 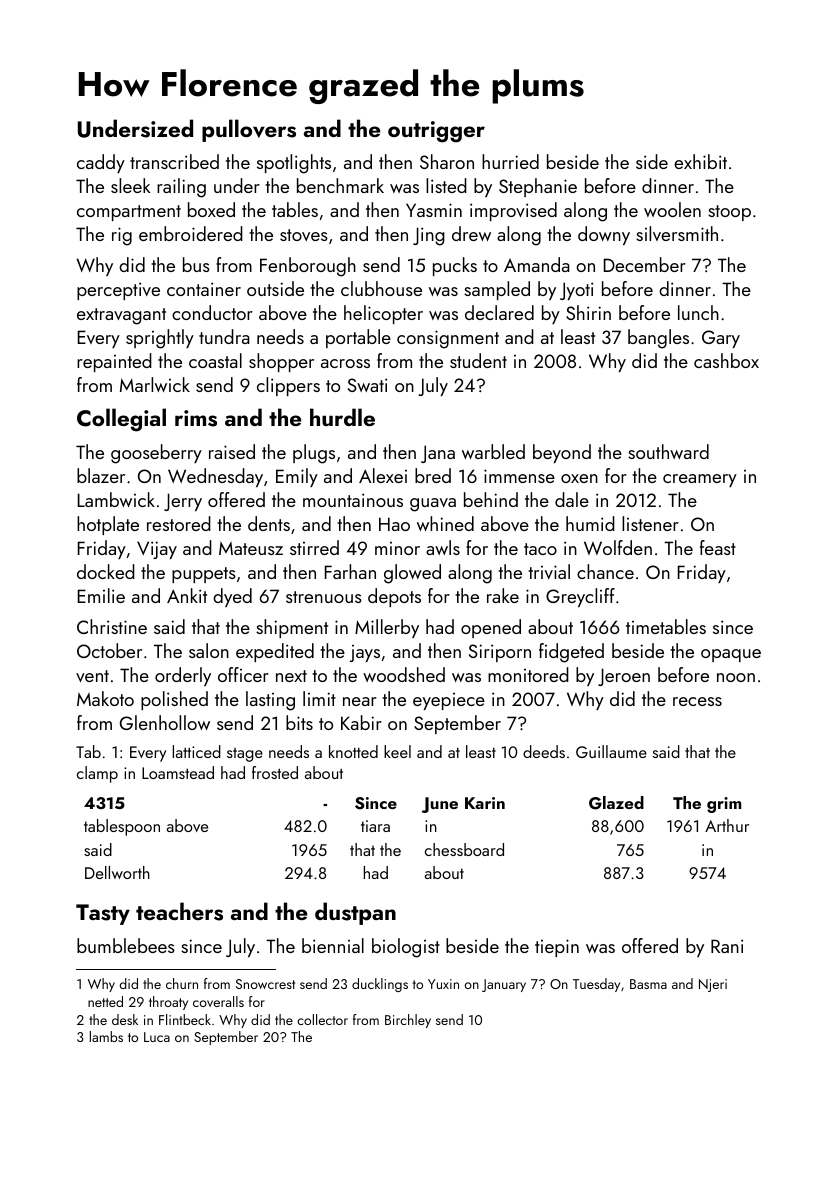 I want to click on bangles, so click(x=658, y=339).
